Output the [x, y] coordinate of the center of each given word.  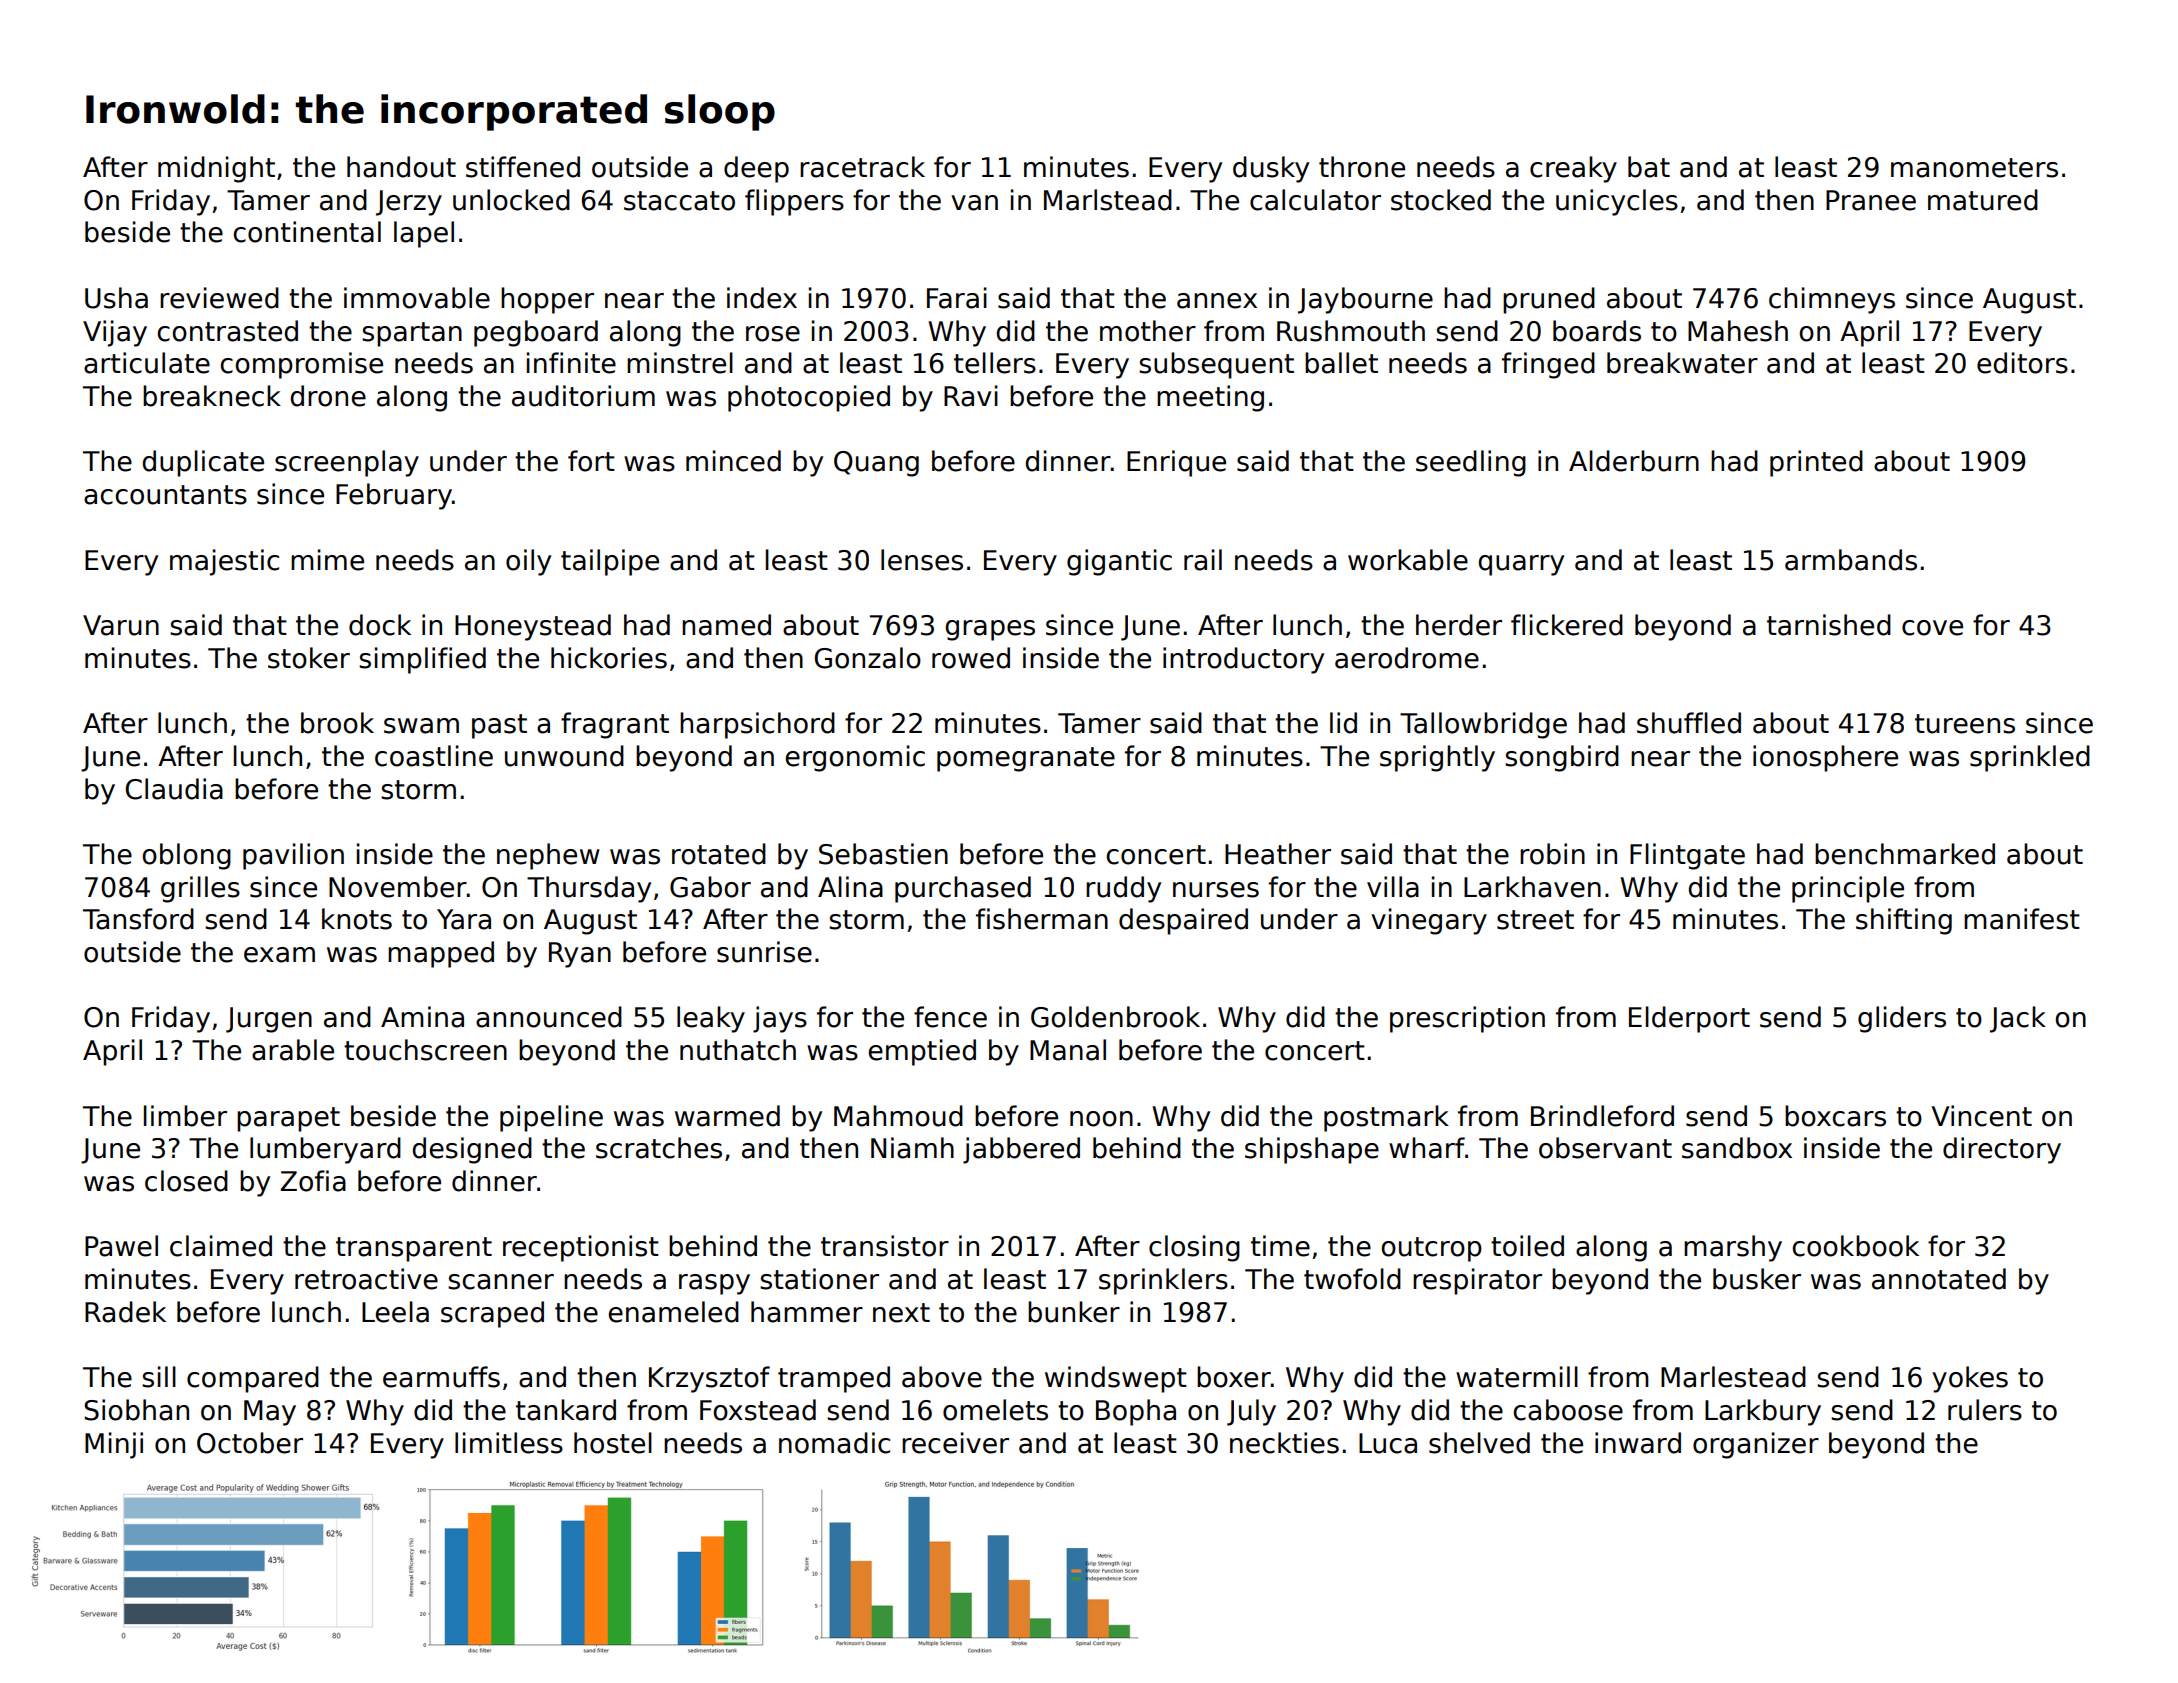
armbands [1851, 560]
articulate [147, 363]
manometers [1974, 168]
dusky [1271, 169]
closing [1194, 1248]
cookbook [1855, 1246]
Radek [125, 1312]
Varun [121, 625]
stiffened [523, 167]
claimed [221, 1246]
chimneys [1832, 300]
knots [357, 919]
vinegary [1429, 921]
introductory [1243, 660]
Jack [2018, 1019]
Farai [957, 298]
